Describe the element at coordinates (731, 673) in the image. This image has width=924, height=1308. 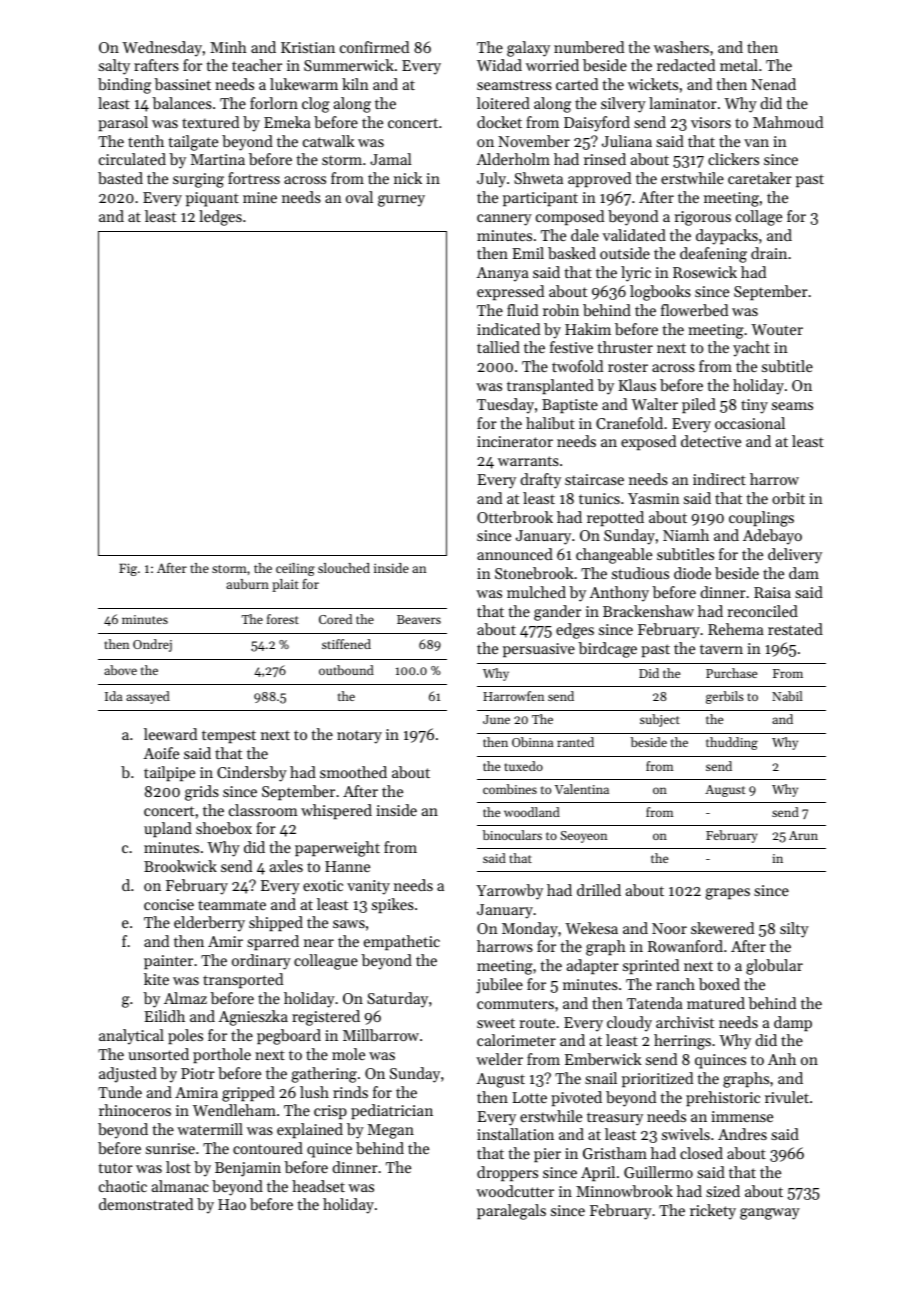
I see `Purchase` at that location.
